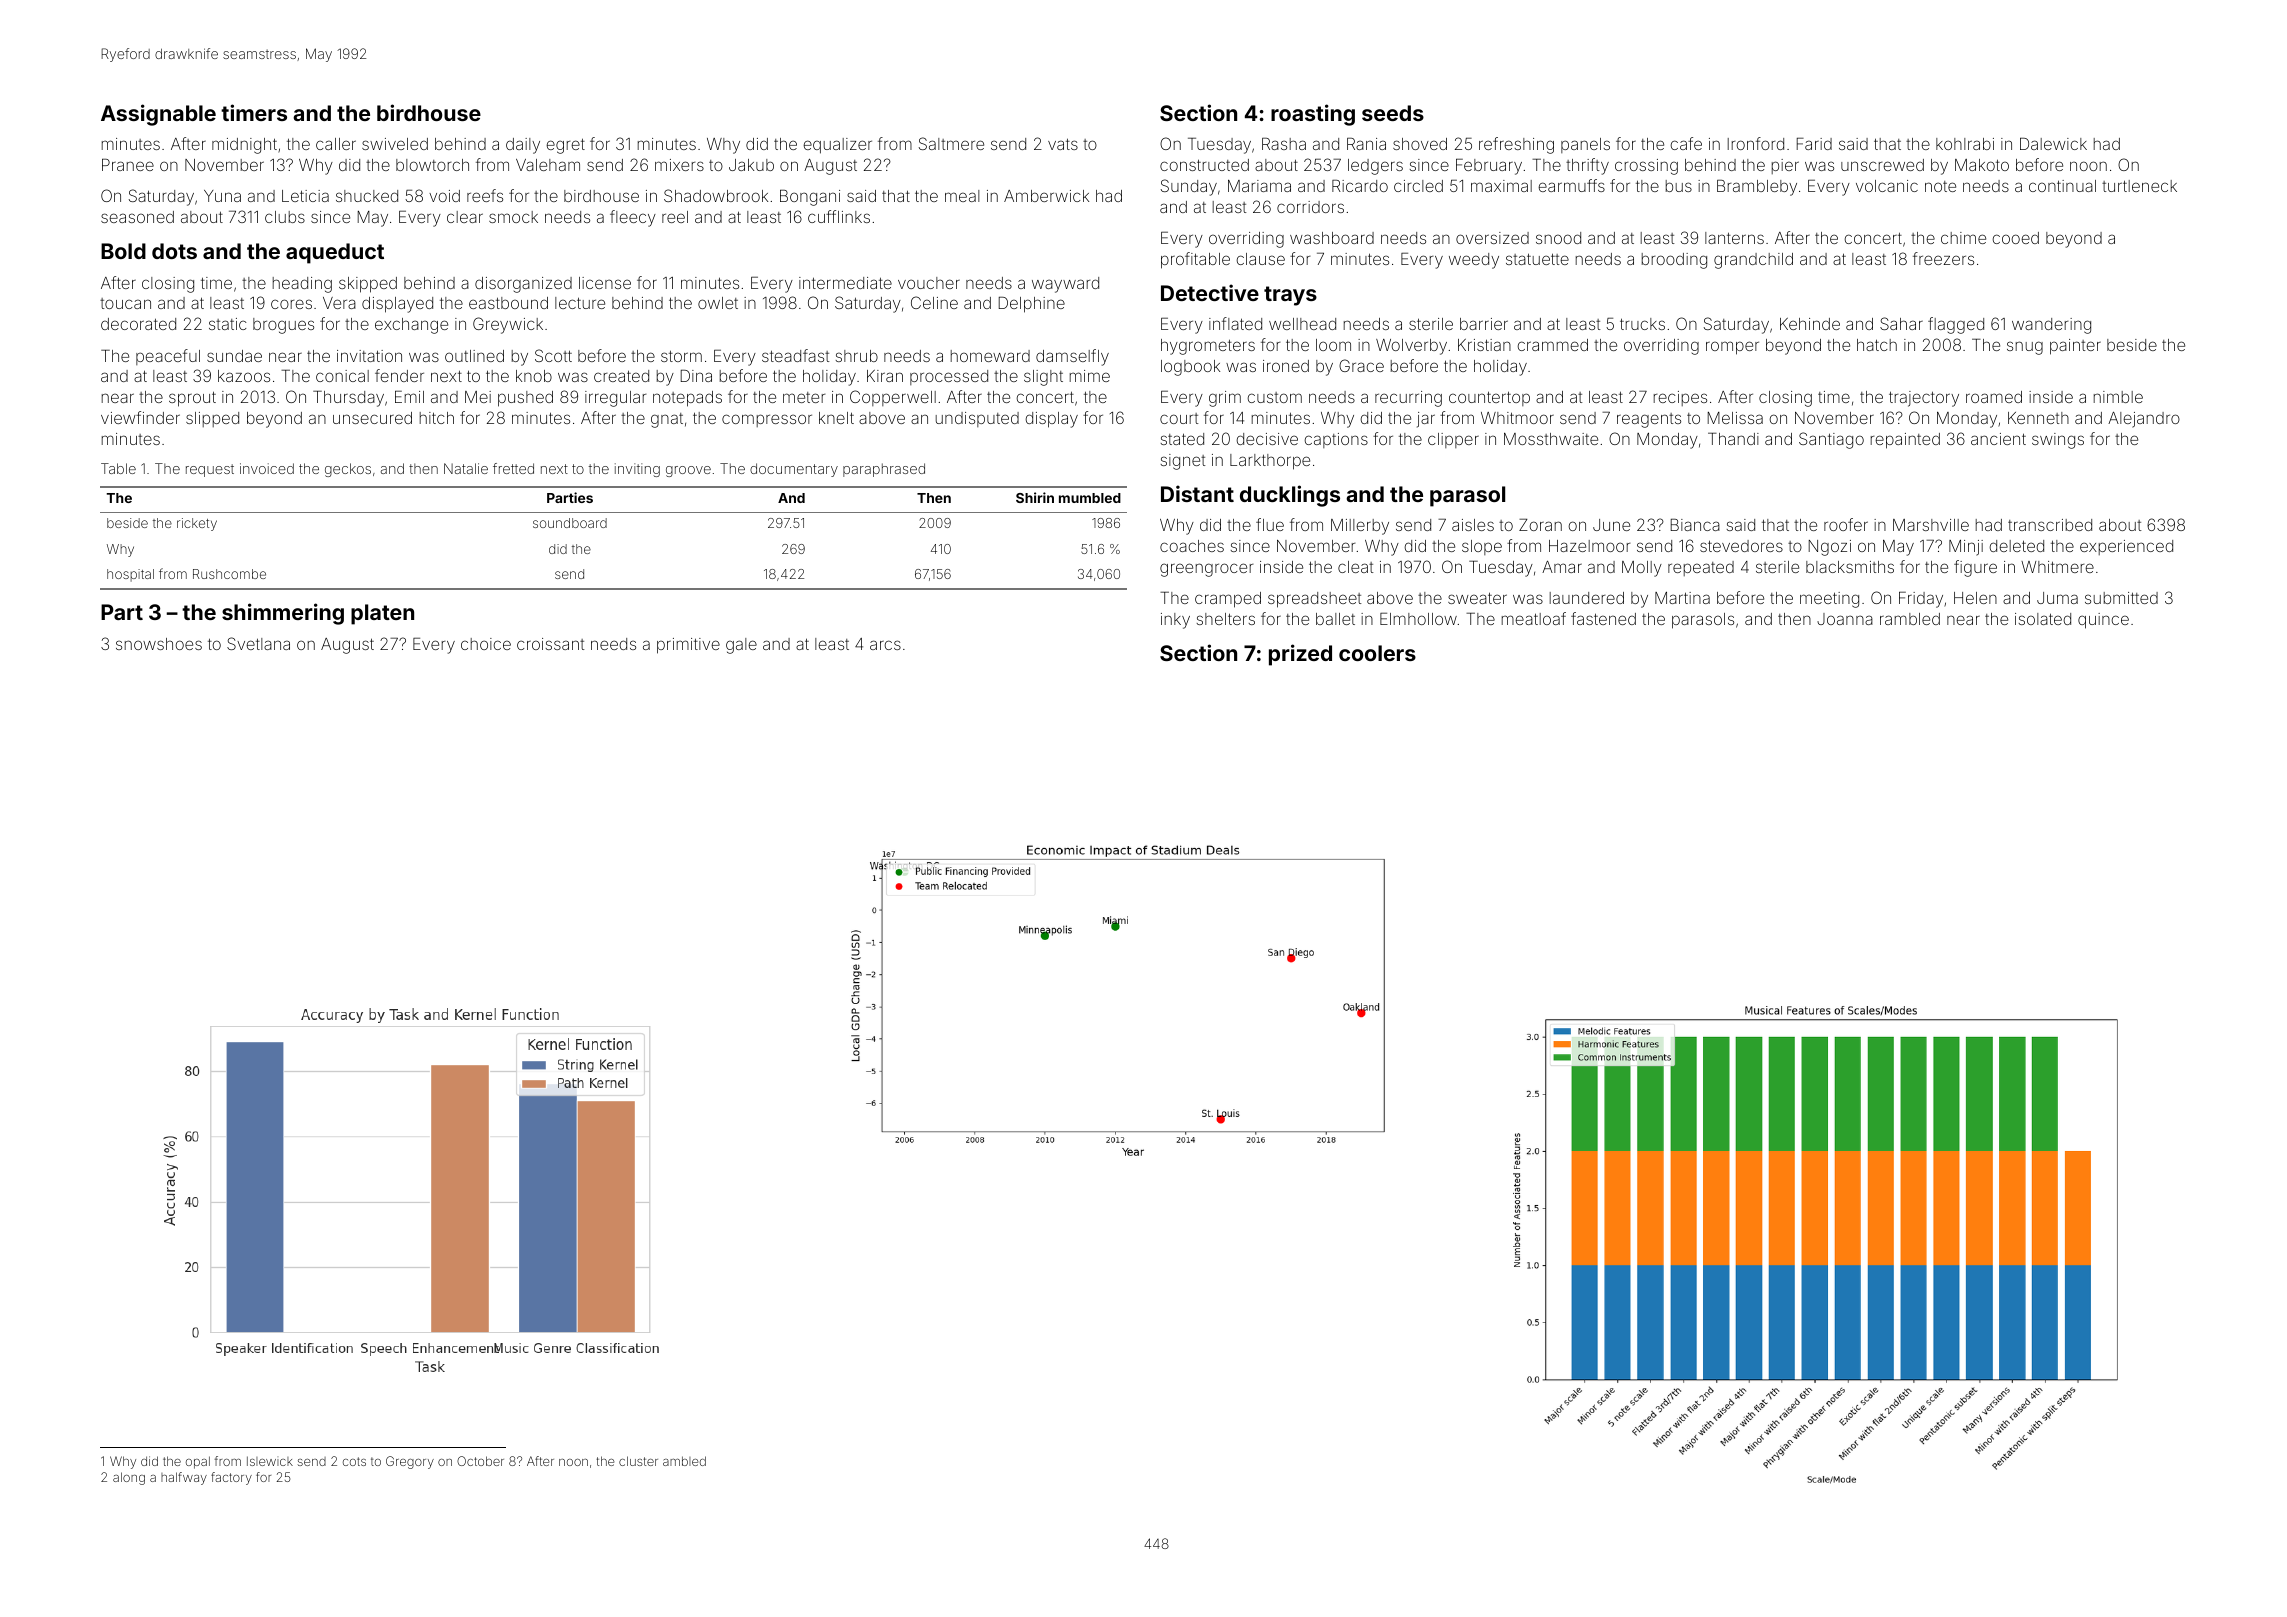 This screenshot has height=1617, width=2287. Describe the element at coordinates (1300, 655) in the screenshot. I see `prized` at that location.
